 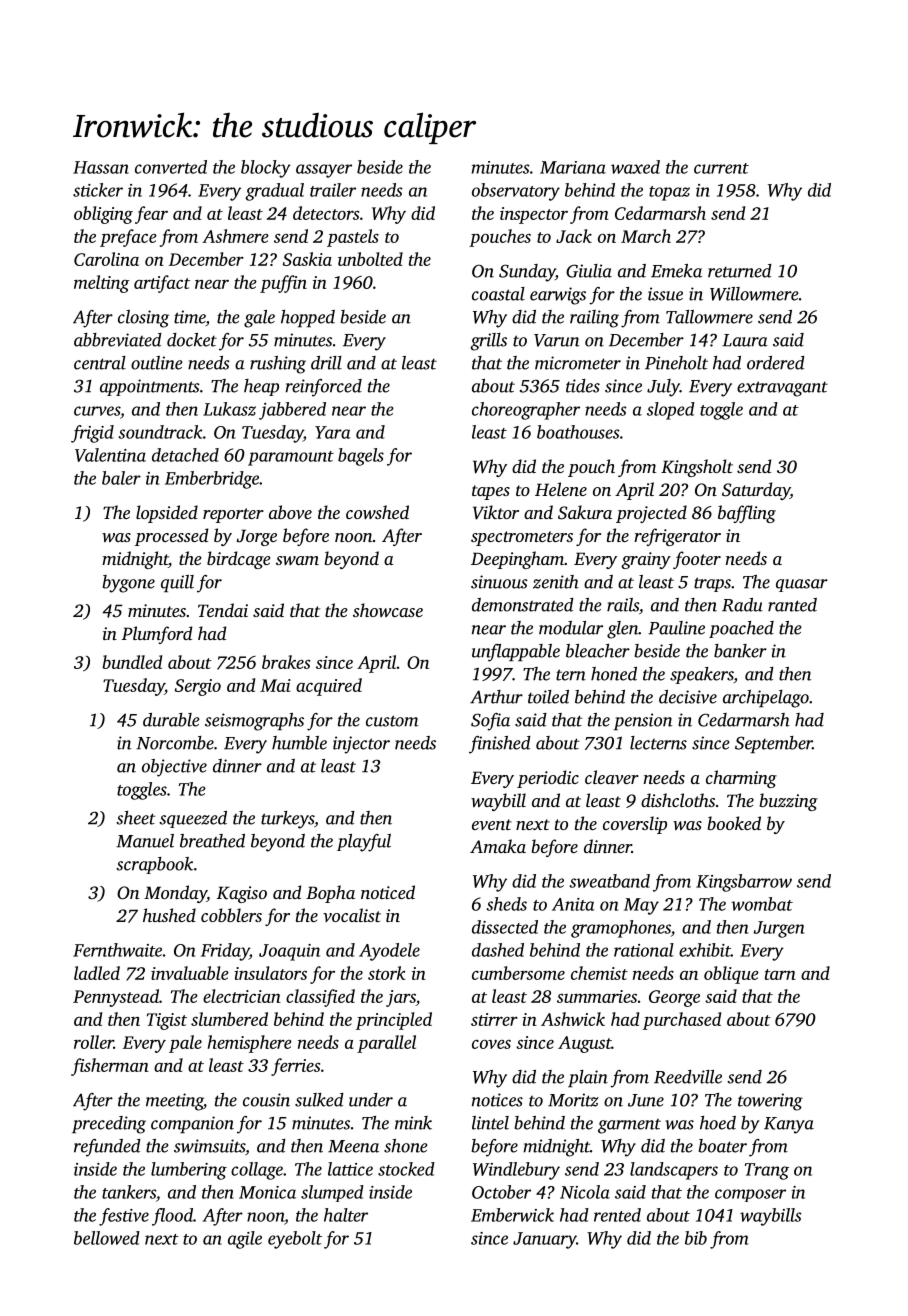 I want to click on Saturday, so click(x=756, y=491).
